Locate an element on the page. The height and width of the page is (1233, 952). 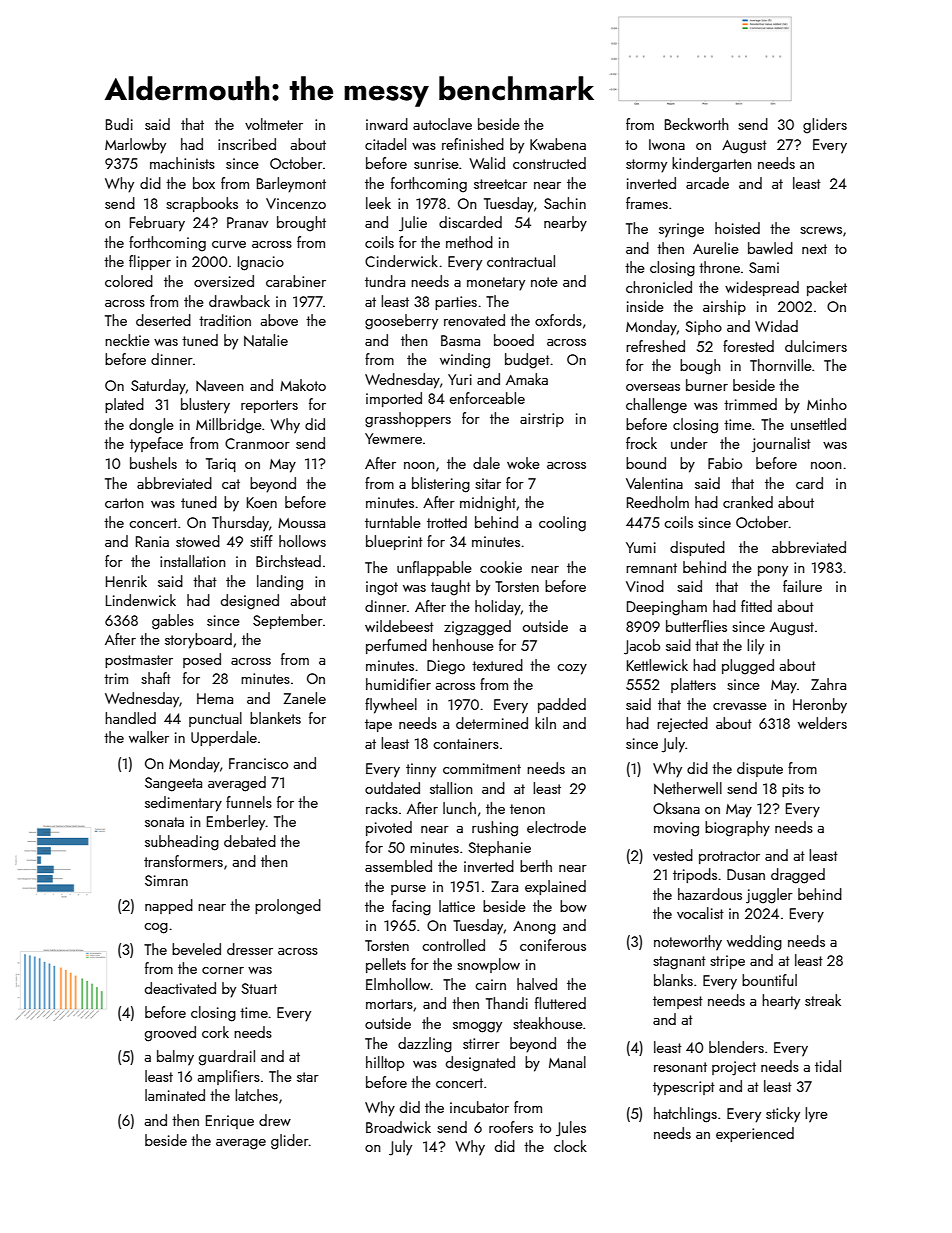
constructed is located at coordinates (549, 163).
